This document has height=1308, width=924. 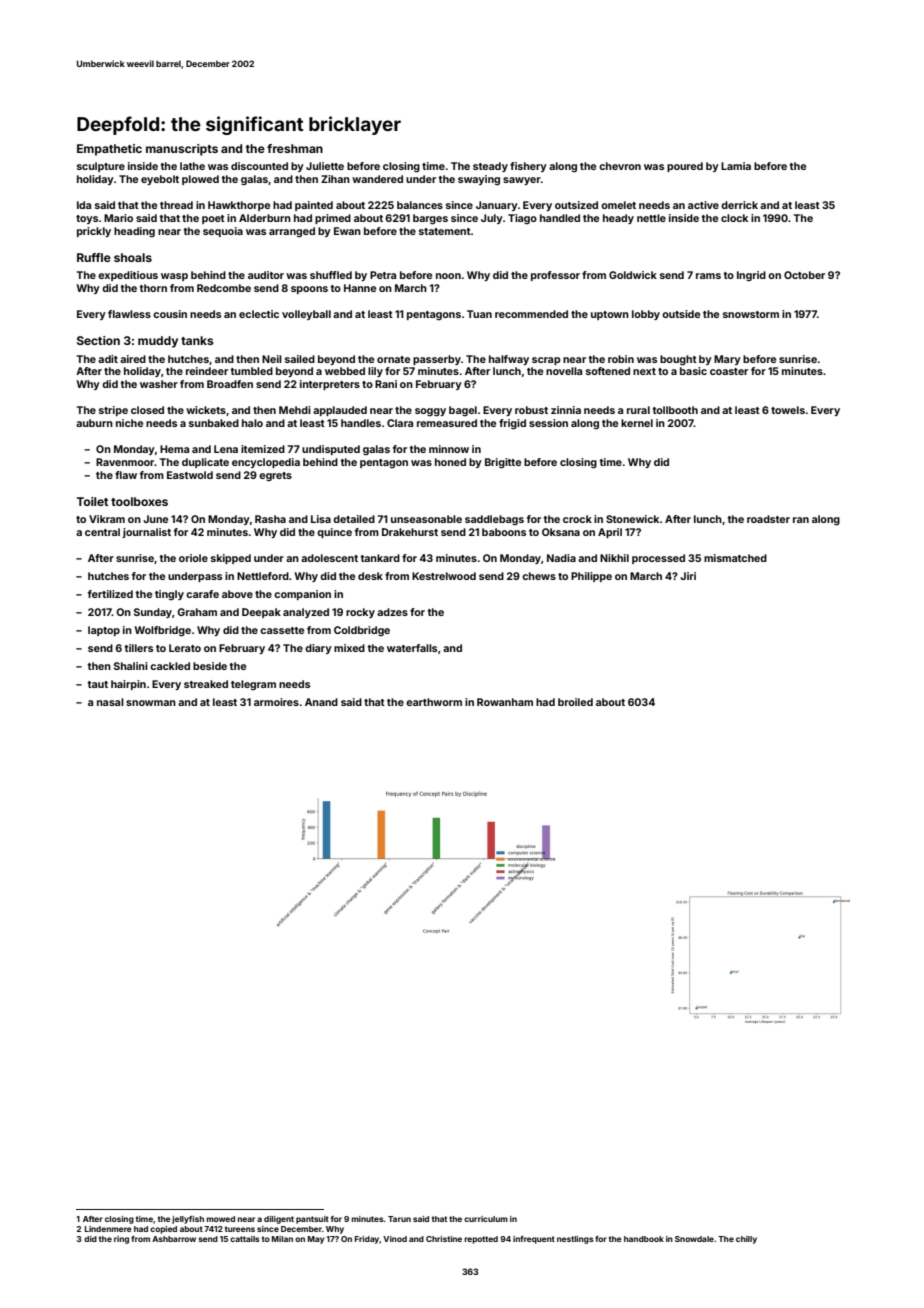 What do you see at coordinates (505, 702) in the document?
I see `Rowanham` at bounding box center [505, 702].
